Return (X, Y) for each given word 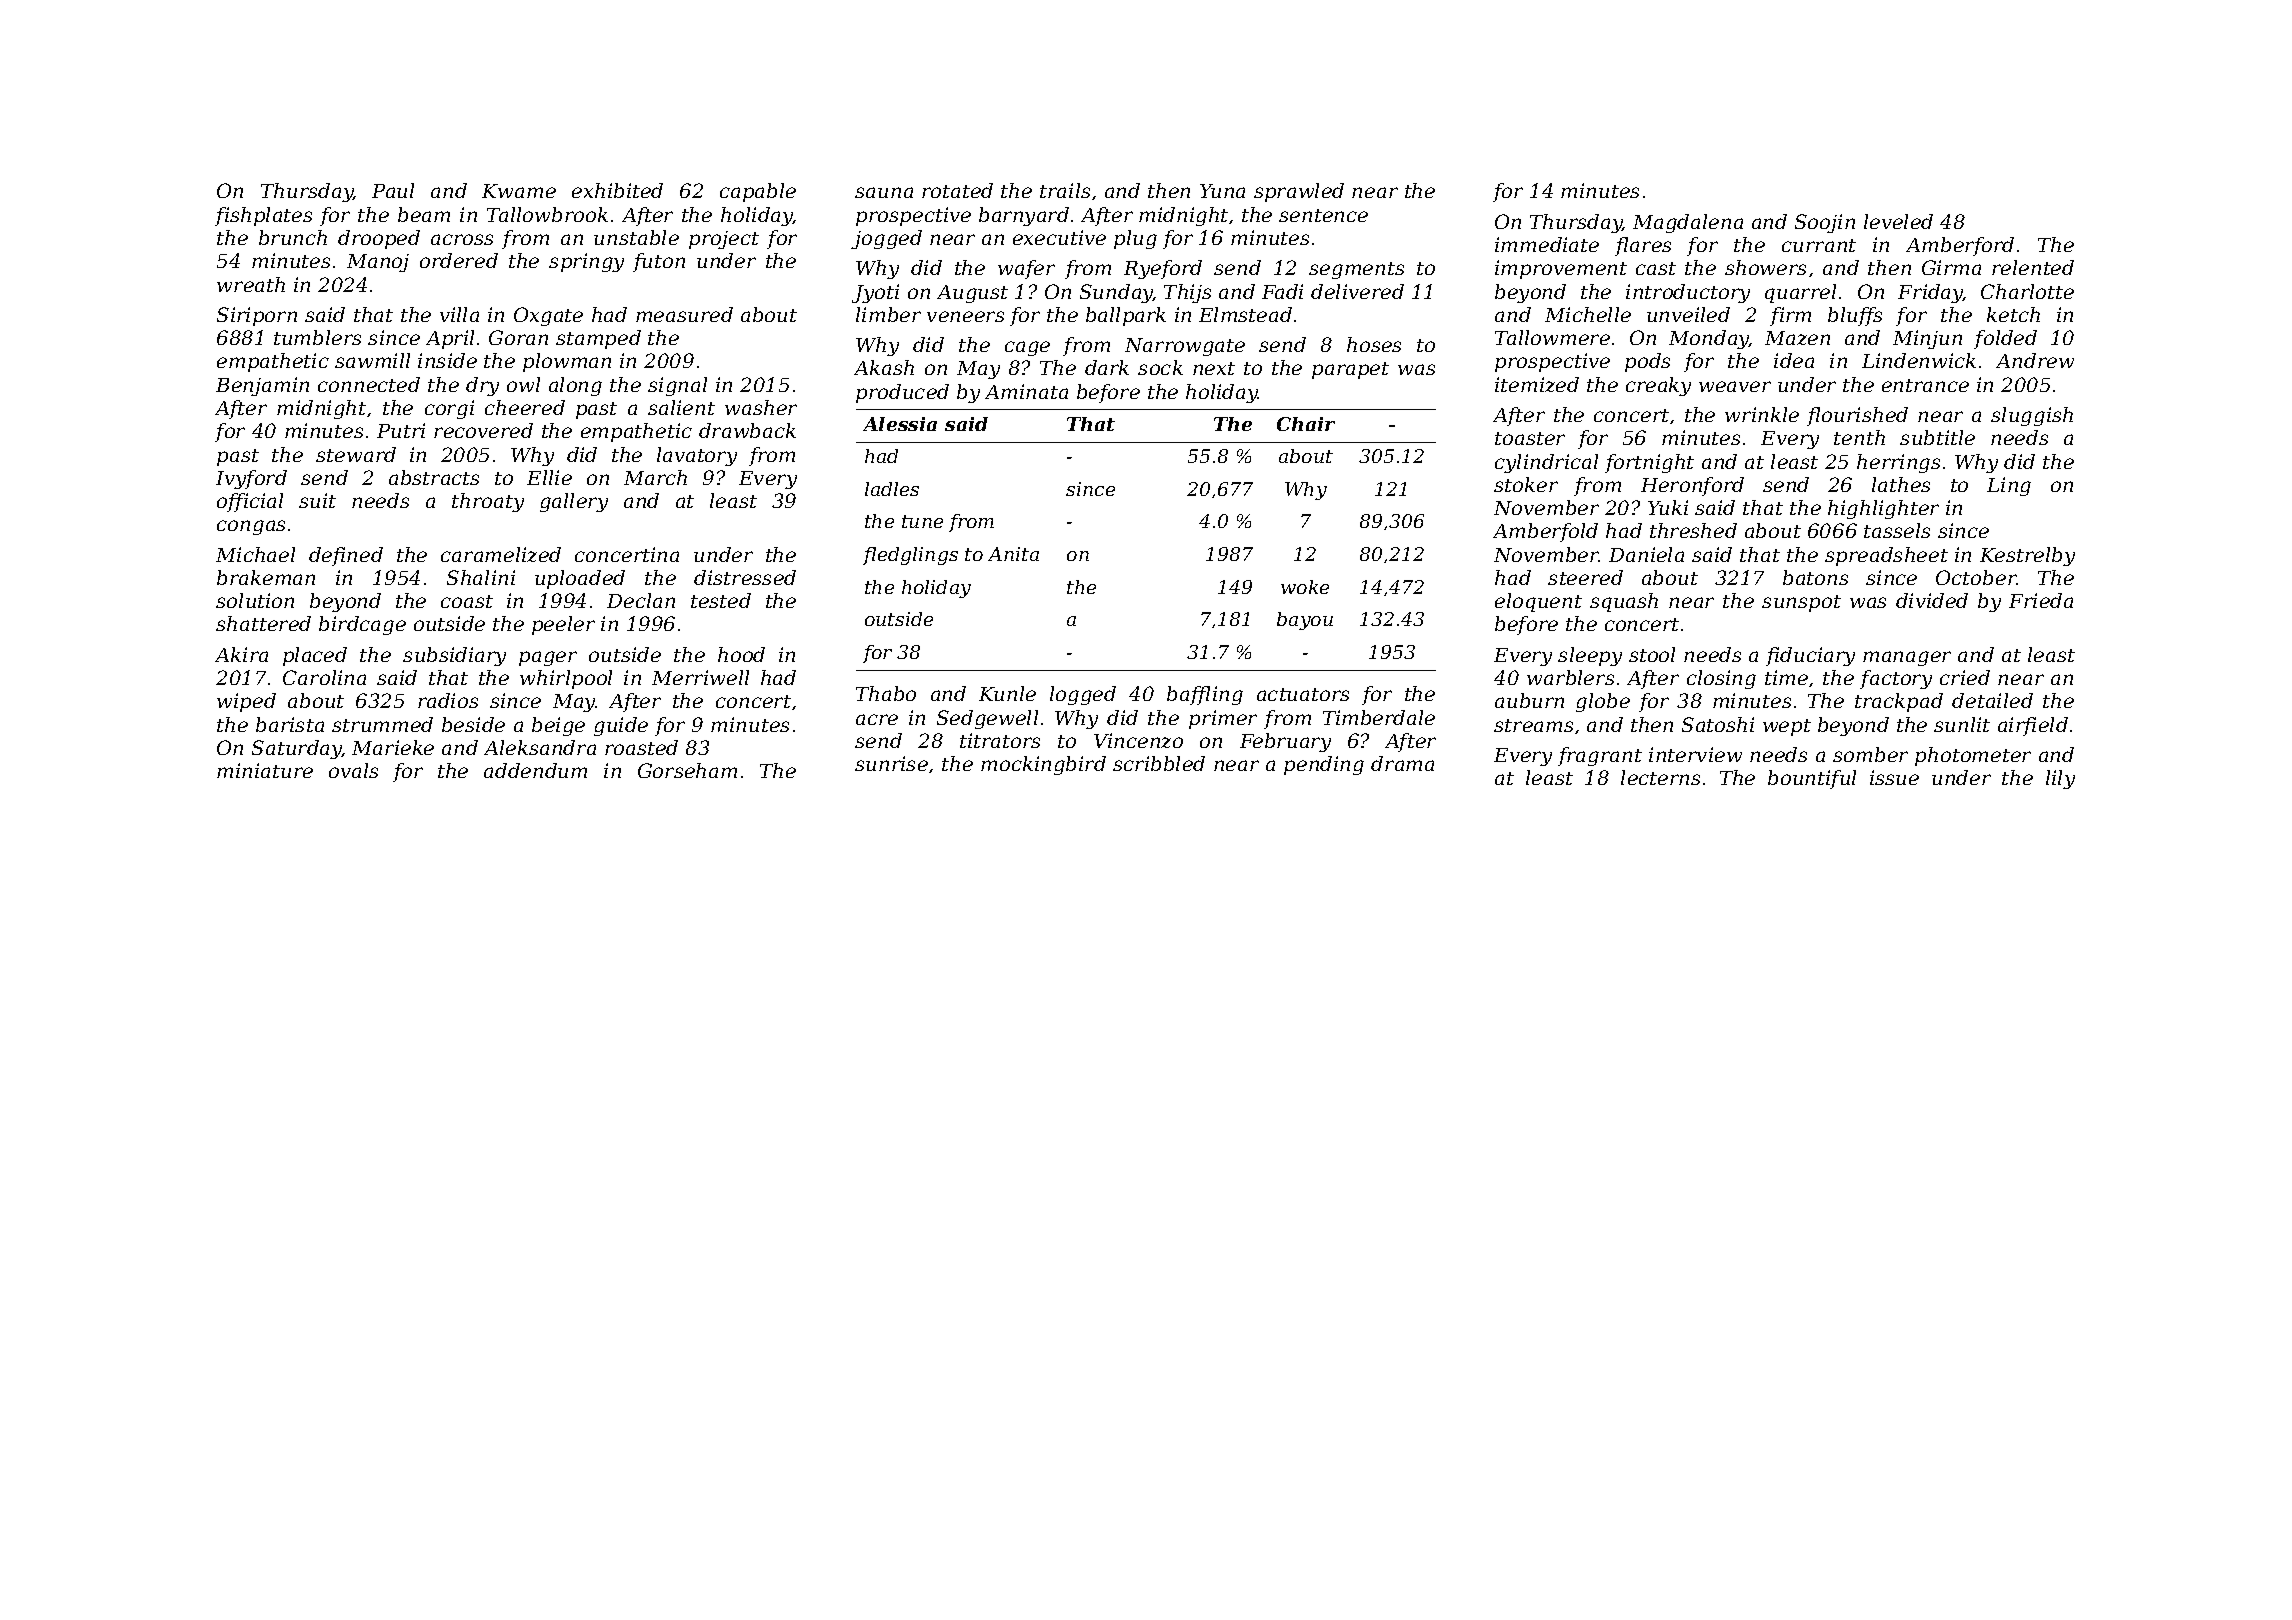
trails (1065, 190)
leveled (1898, 221)
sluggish (2032, 416)
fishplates (263, 216)
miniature (265, 770)
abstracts (434, 477)
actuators (1303, 694)
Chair (1306, 424)
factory (1896, 679)
